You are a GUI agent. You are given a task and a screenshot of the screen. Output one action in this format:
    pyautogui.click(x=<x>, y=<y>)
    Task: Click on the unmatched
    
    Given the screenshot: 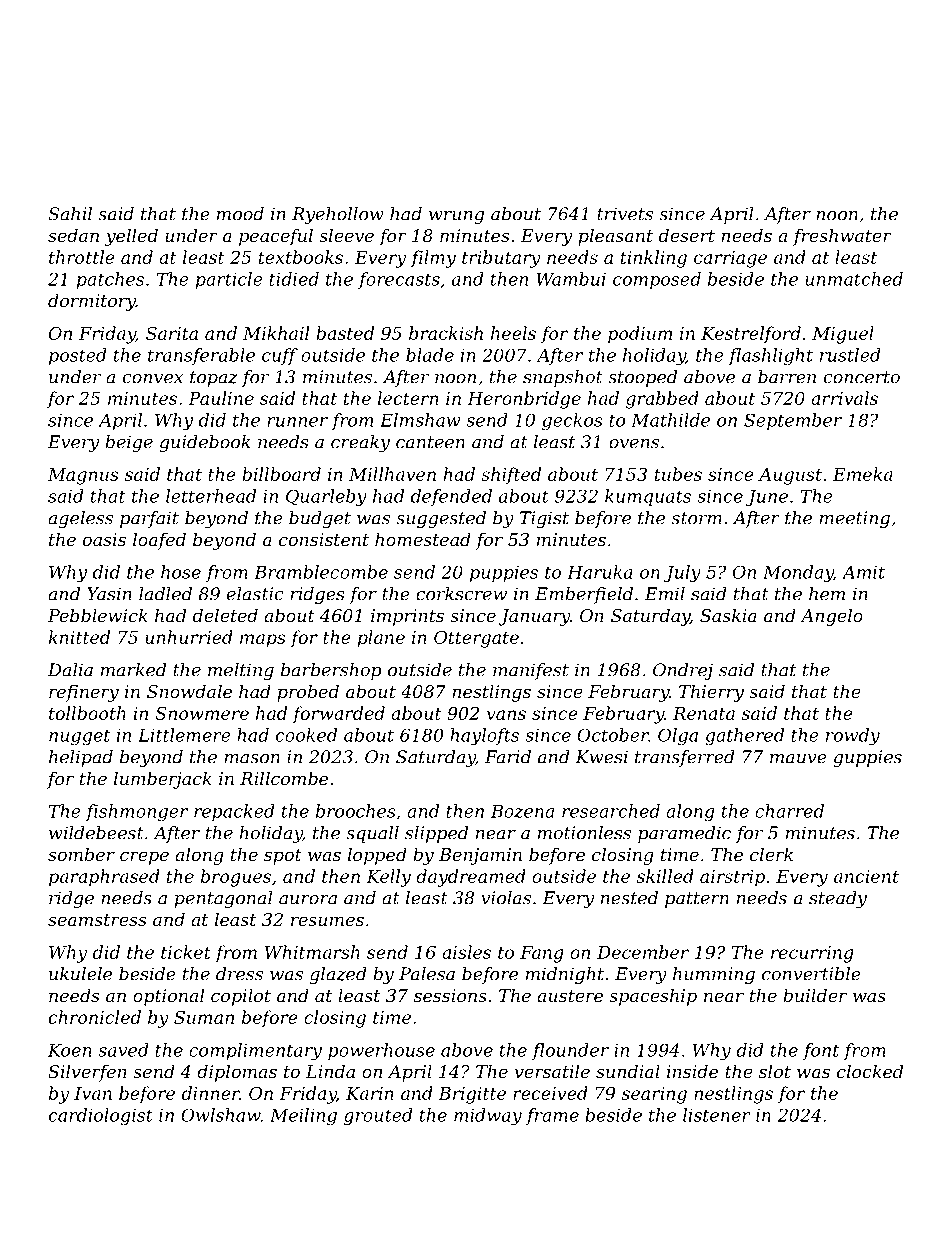 What is the action you would take?
    pyautogui.click(x=854, y=279)
